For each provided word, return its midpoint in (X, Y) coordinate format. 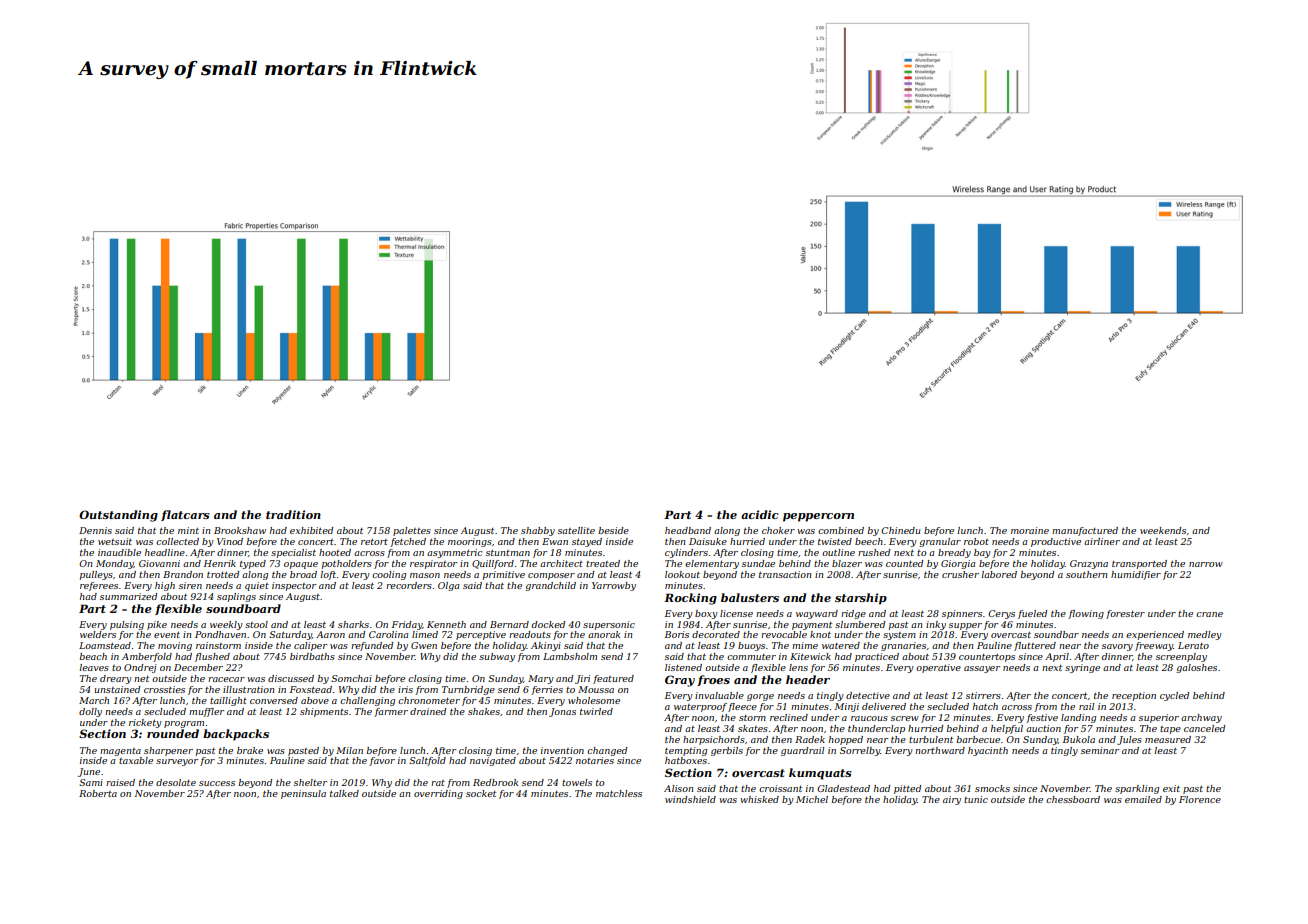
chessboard (1073, 799)
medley (1205, 635)
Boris (677, 634)
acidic (759, 514)
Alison (678, 788)
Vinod (230, 541)
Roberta (98, 793)
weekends (1163, 530)
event (167, 635)
